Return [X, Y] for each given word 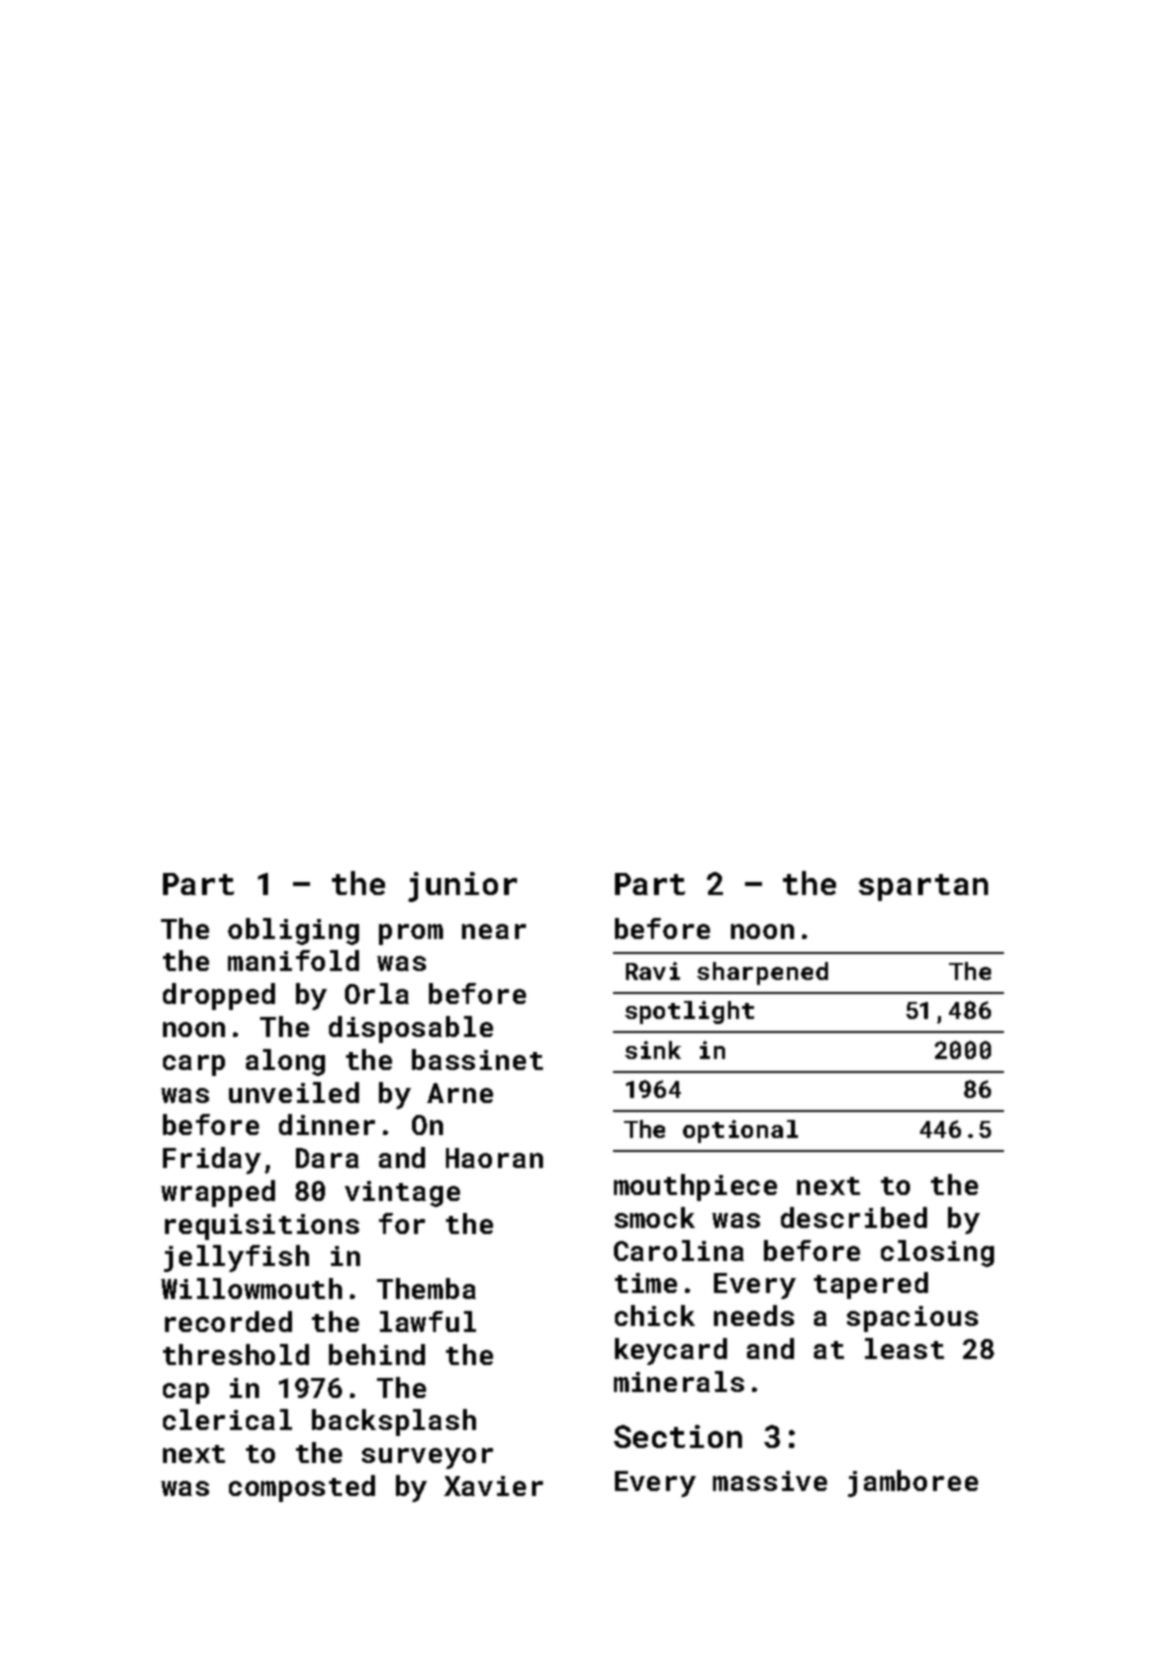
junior [462, 887]
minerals [679, 1381]
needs [754, 1315]
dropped [219, 996]
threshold [236, 1354]
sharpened [762, 973]
